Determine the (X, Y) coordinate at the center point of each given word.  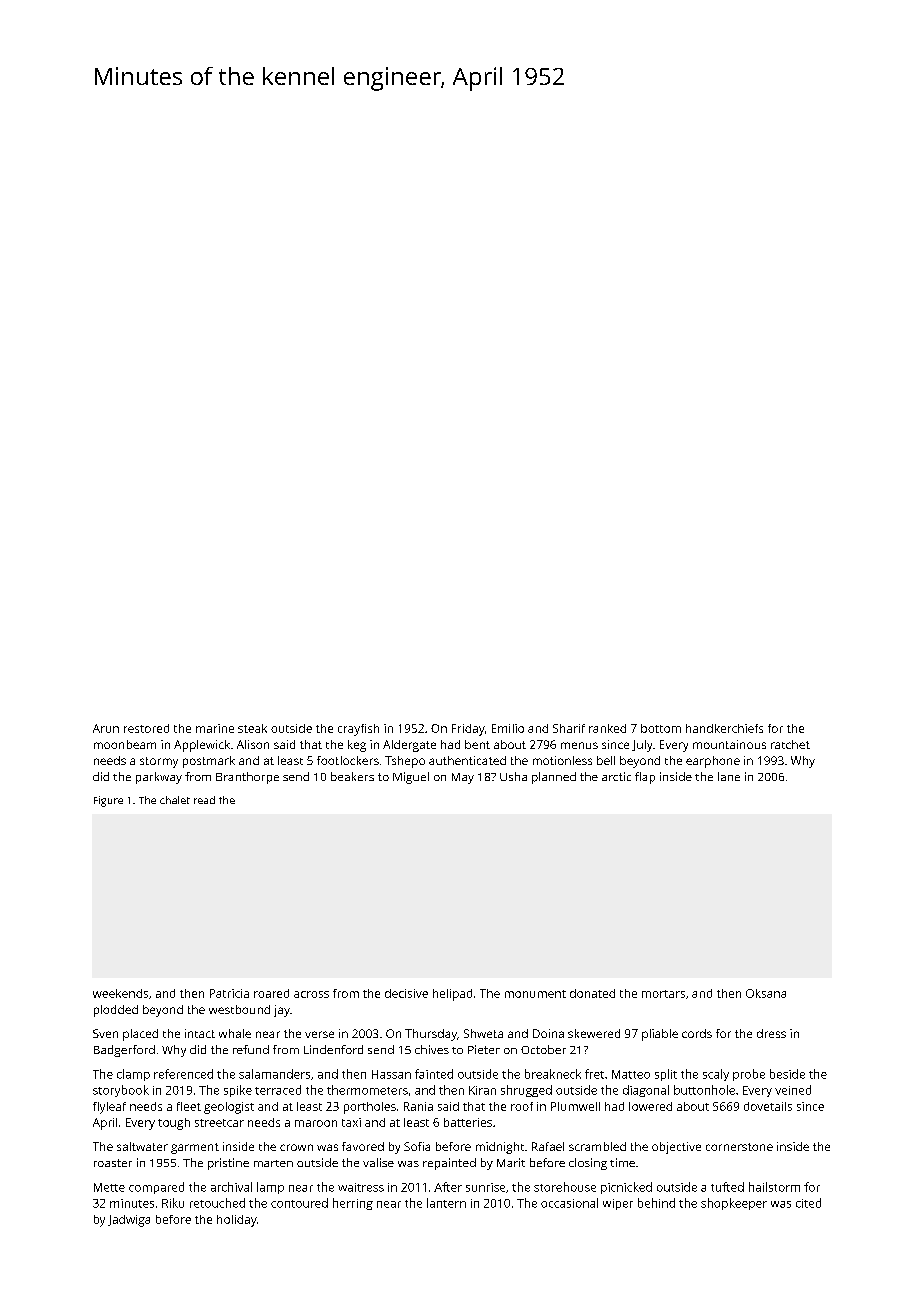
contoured (299, 1203)
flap (645, 778)
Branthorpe (247, 778)
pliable (660, 1035)
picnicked (626, 1188)
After (448, 1187)
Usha (513, 776)
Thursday (431, 1035)
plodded (116, 1011)
